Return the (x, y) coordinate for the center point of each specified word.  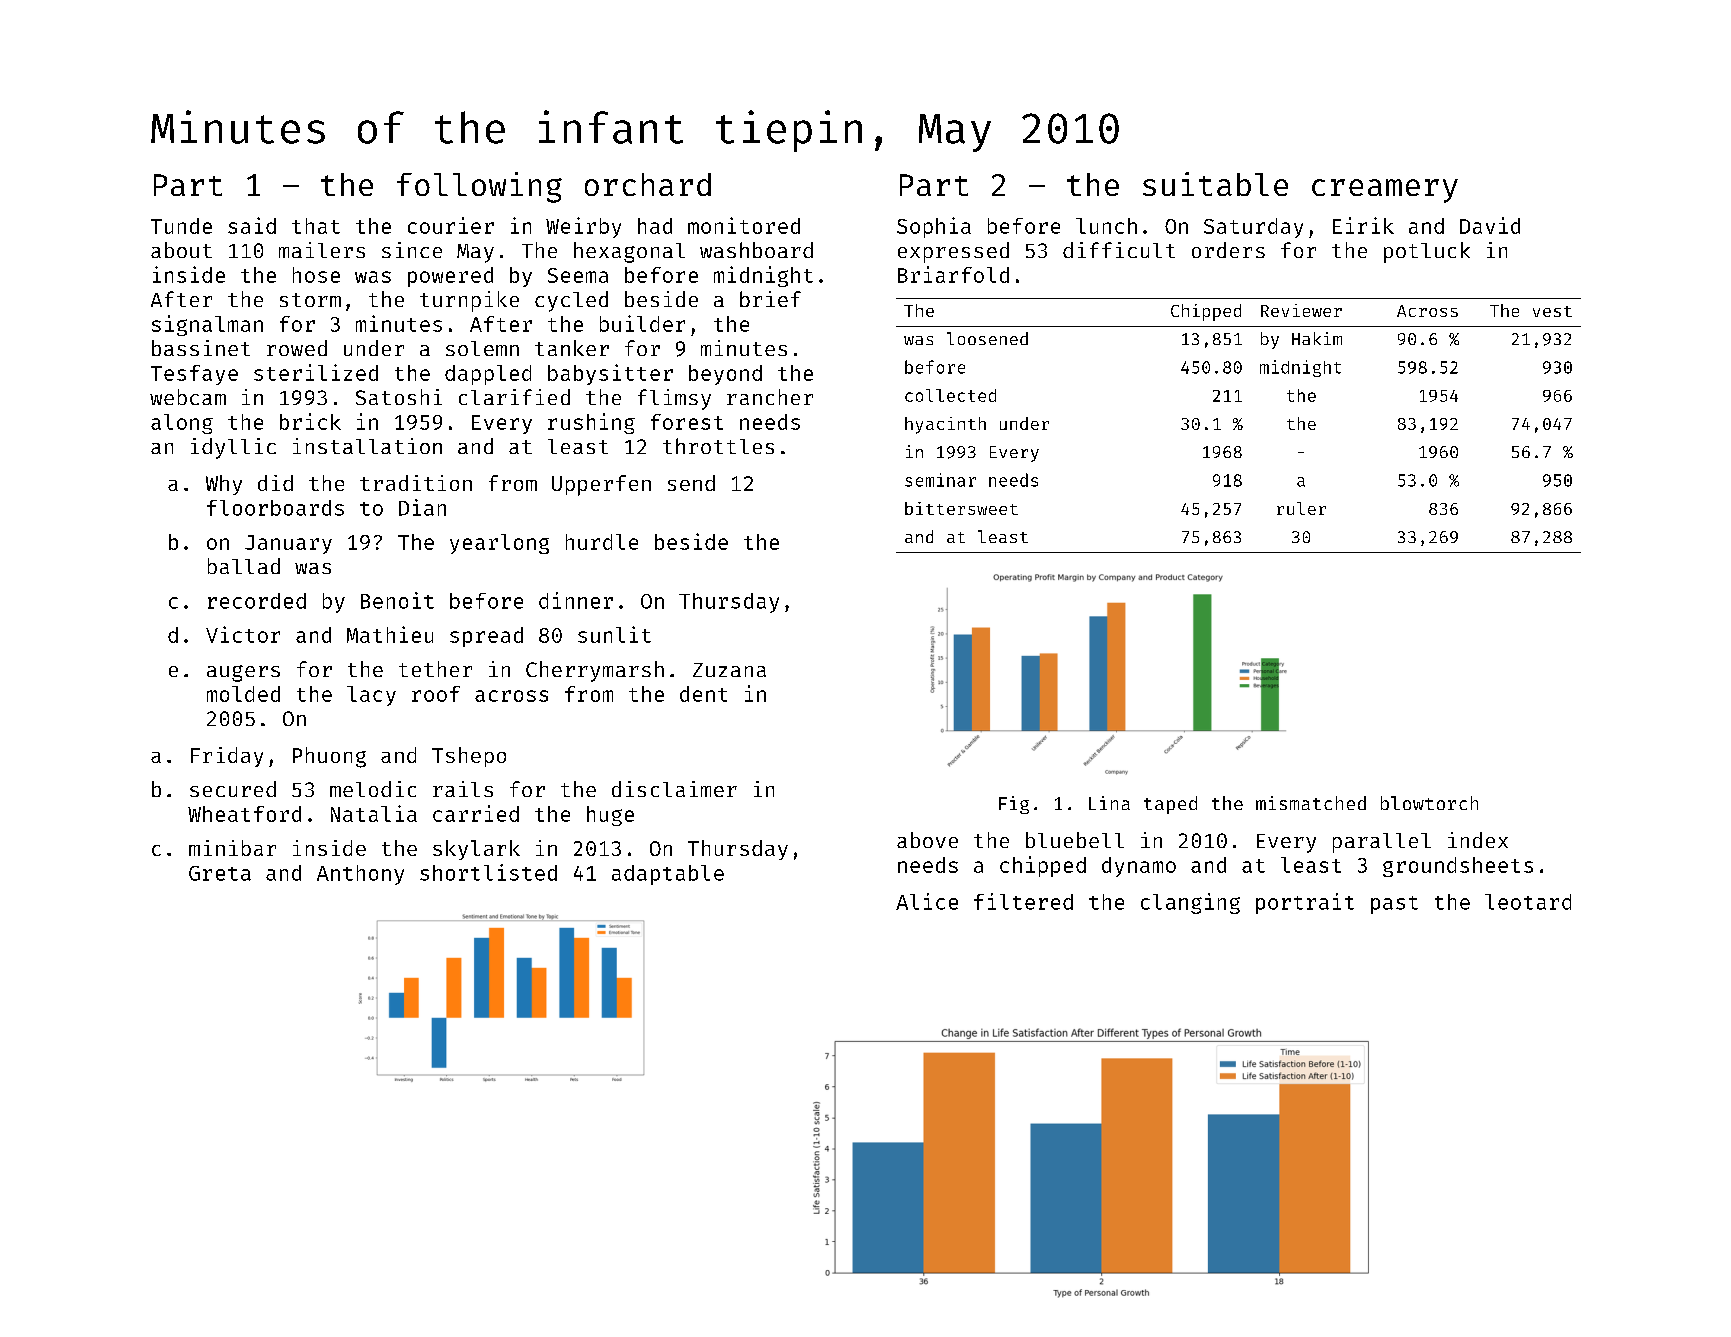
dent (703, 694)
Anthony (360, 875)
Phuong (329, 757)
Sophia (934, 227)
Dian (422, 507)
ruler (1301, 508)
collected (950, 395)
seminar (940, 480)
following (479, 187)
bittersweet (961, 508)
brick (310, 421)
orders (1228, 250)
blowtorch (1429, 803)
